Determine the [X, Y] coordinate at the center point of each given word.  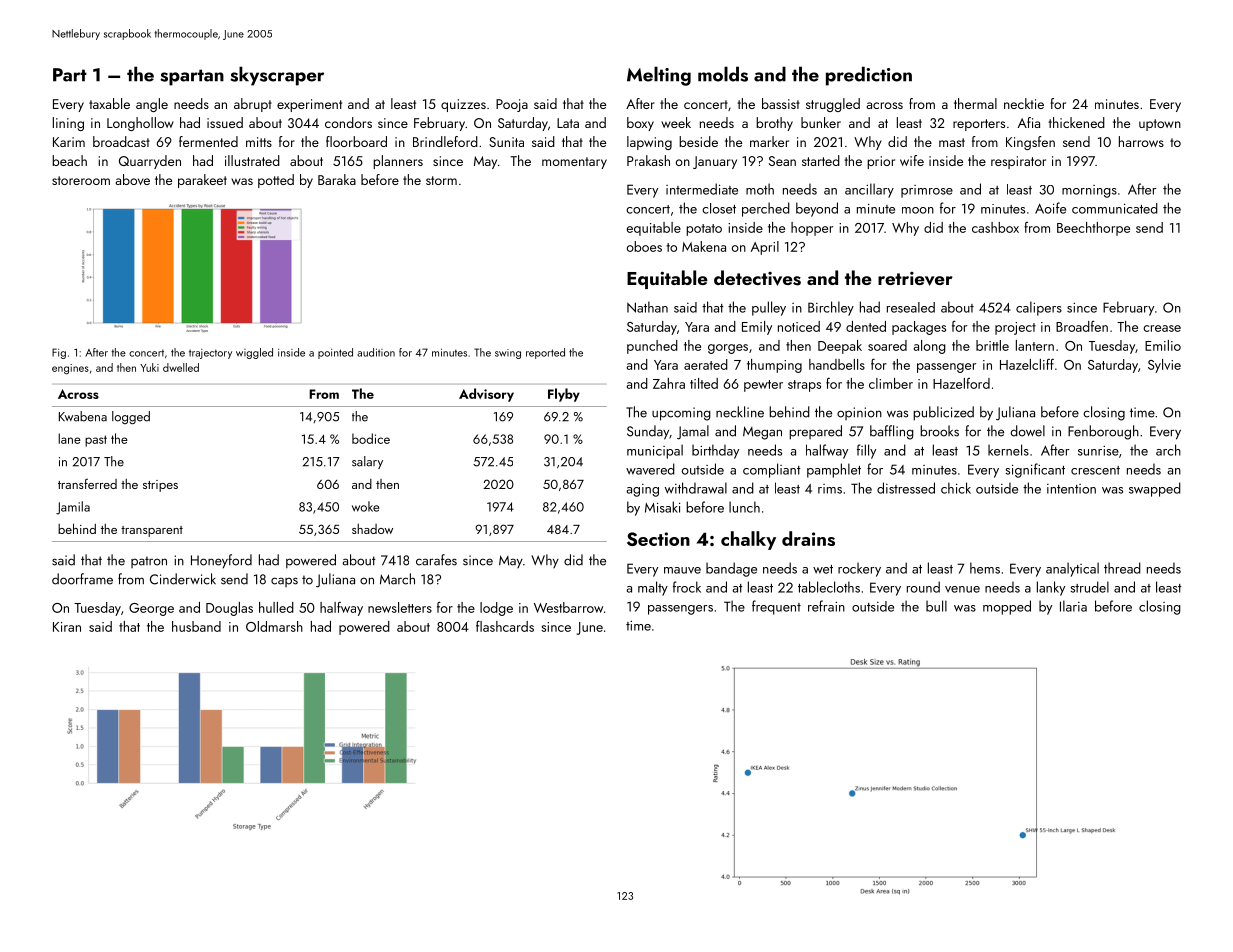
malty [653, 588]
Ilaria [1073, 606]
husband [196, 626]
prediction [869, 76]
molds [723, 74]
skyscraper [277, 76]
